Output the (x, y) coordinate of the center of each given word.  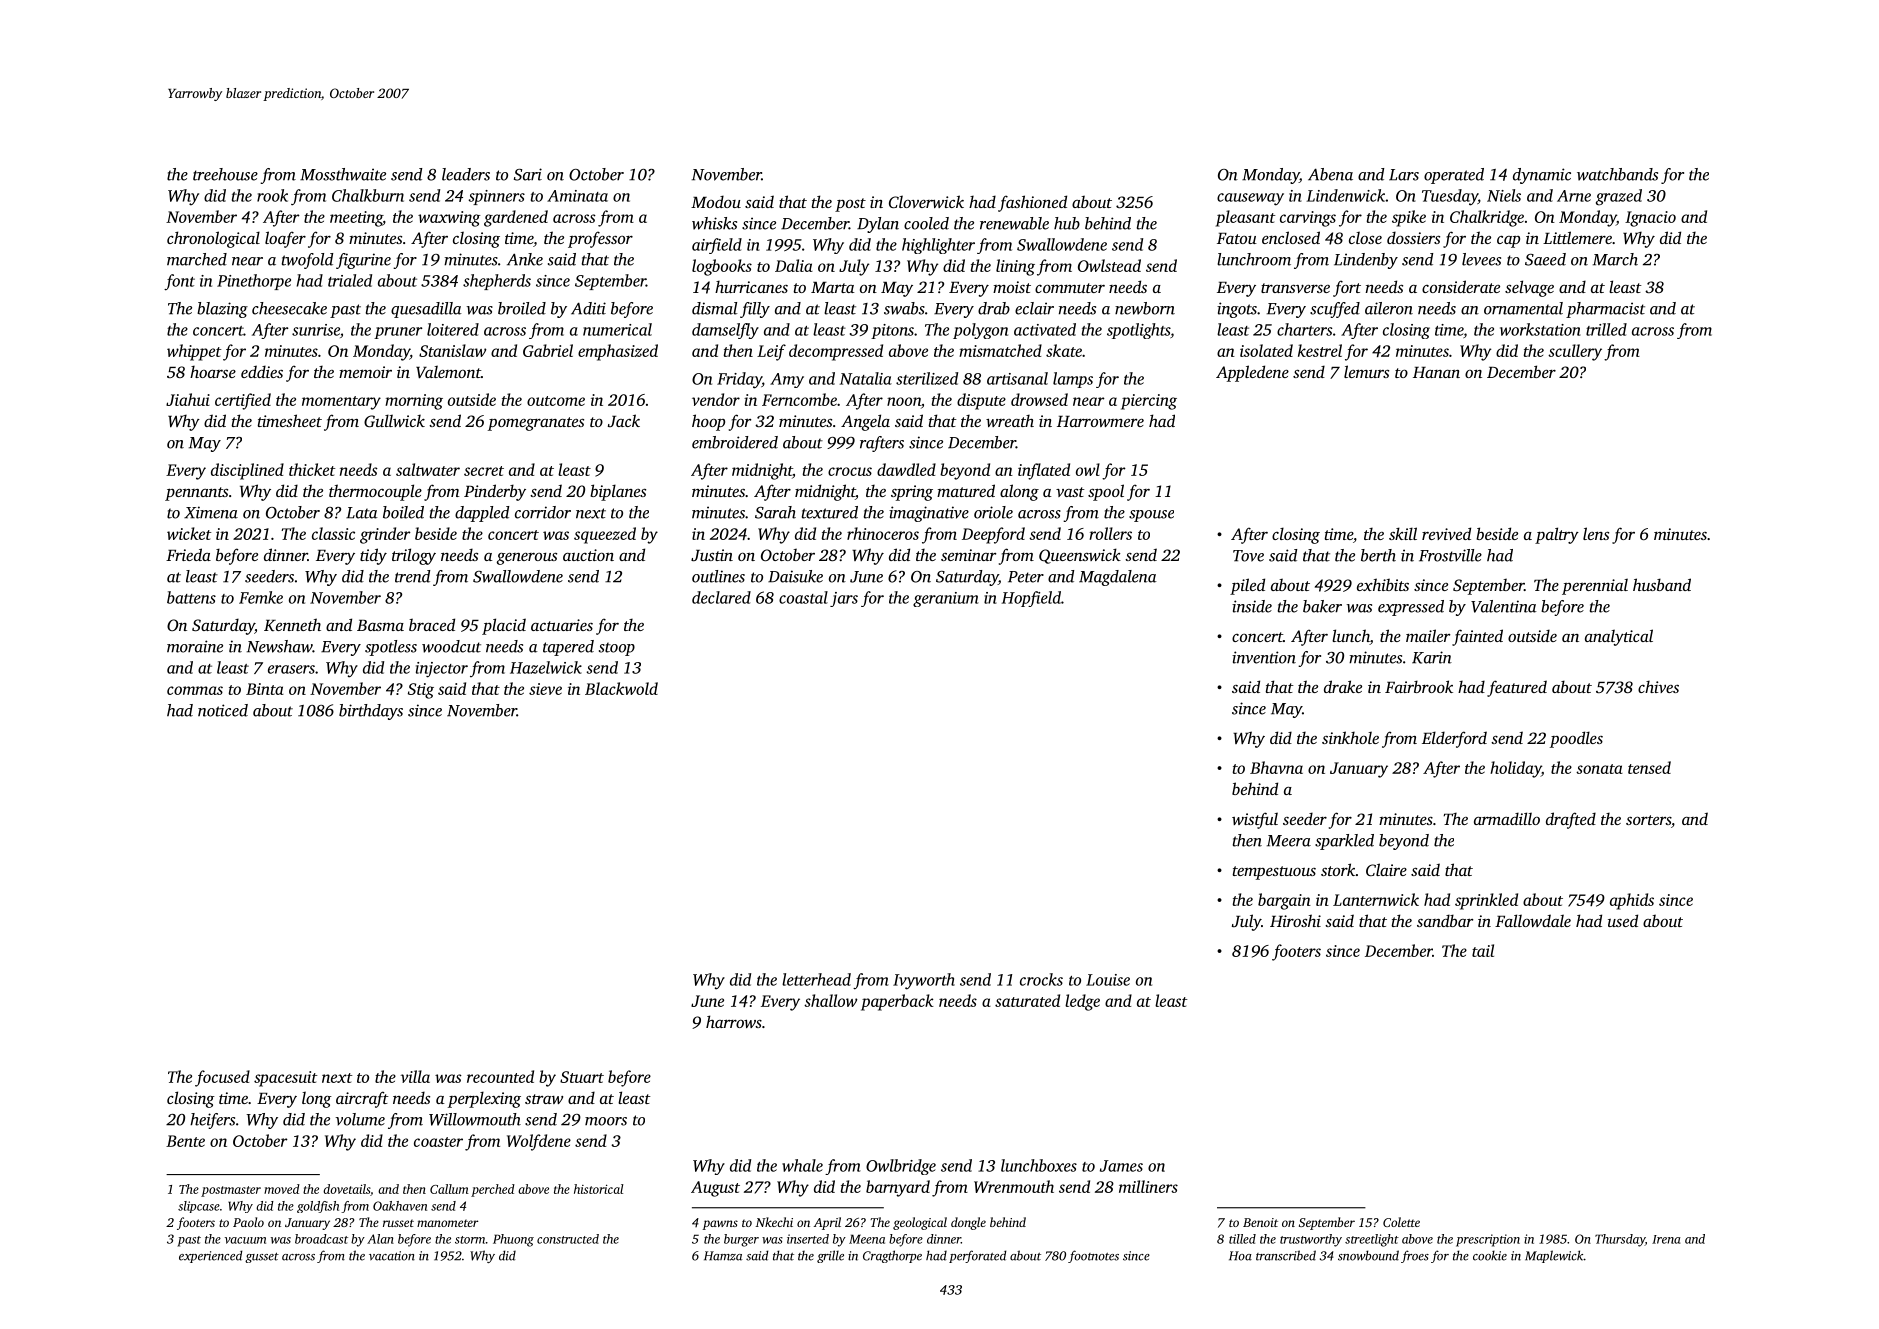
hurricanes (751, 287)
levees (1481, 259)
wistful (1255, 820)
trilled (1606, 329)
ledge (1082, 1002)
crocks (1041, 979)
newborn (1145, 308)
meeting (356, 219)
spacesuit (286, 1079)
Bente (185, 1141)
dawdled (906, 469)
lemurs (1366, 371)
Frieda (188, 554)
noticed (223, 710)
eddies (262, 371)
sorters (1648, 820)
